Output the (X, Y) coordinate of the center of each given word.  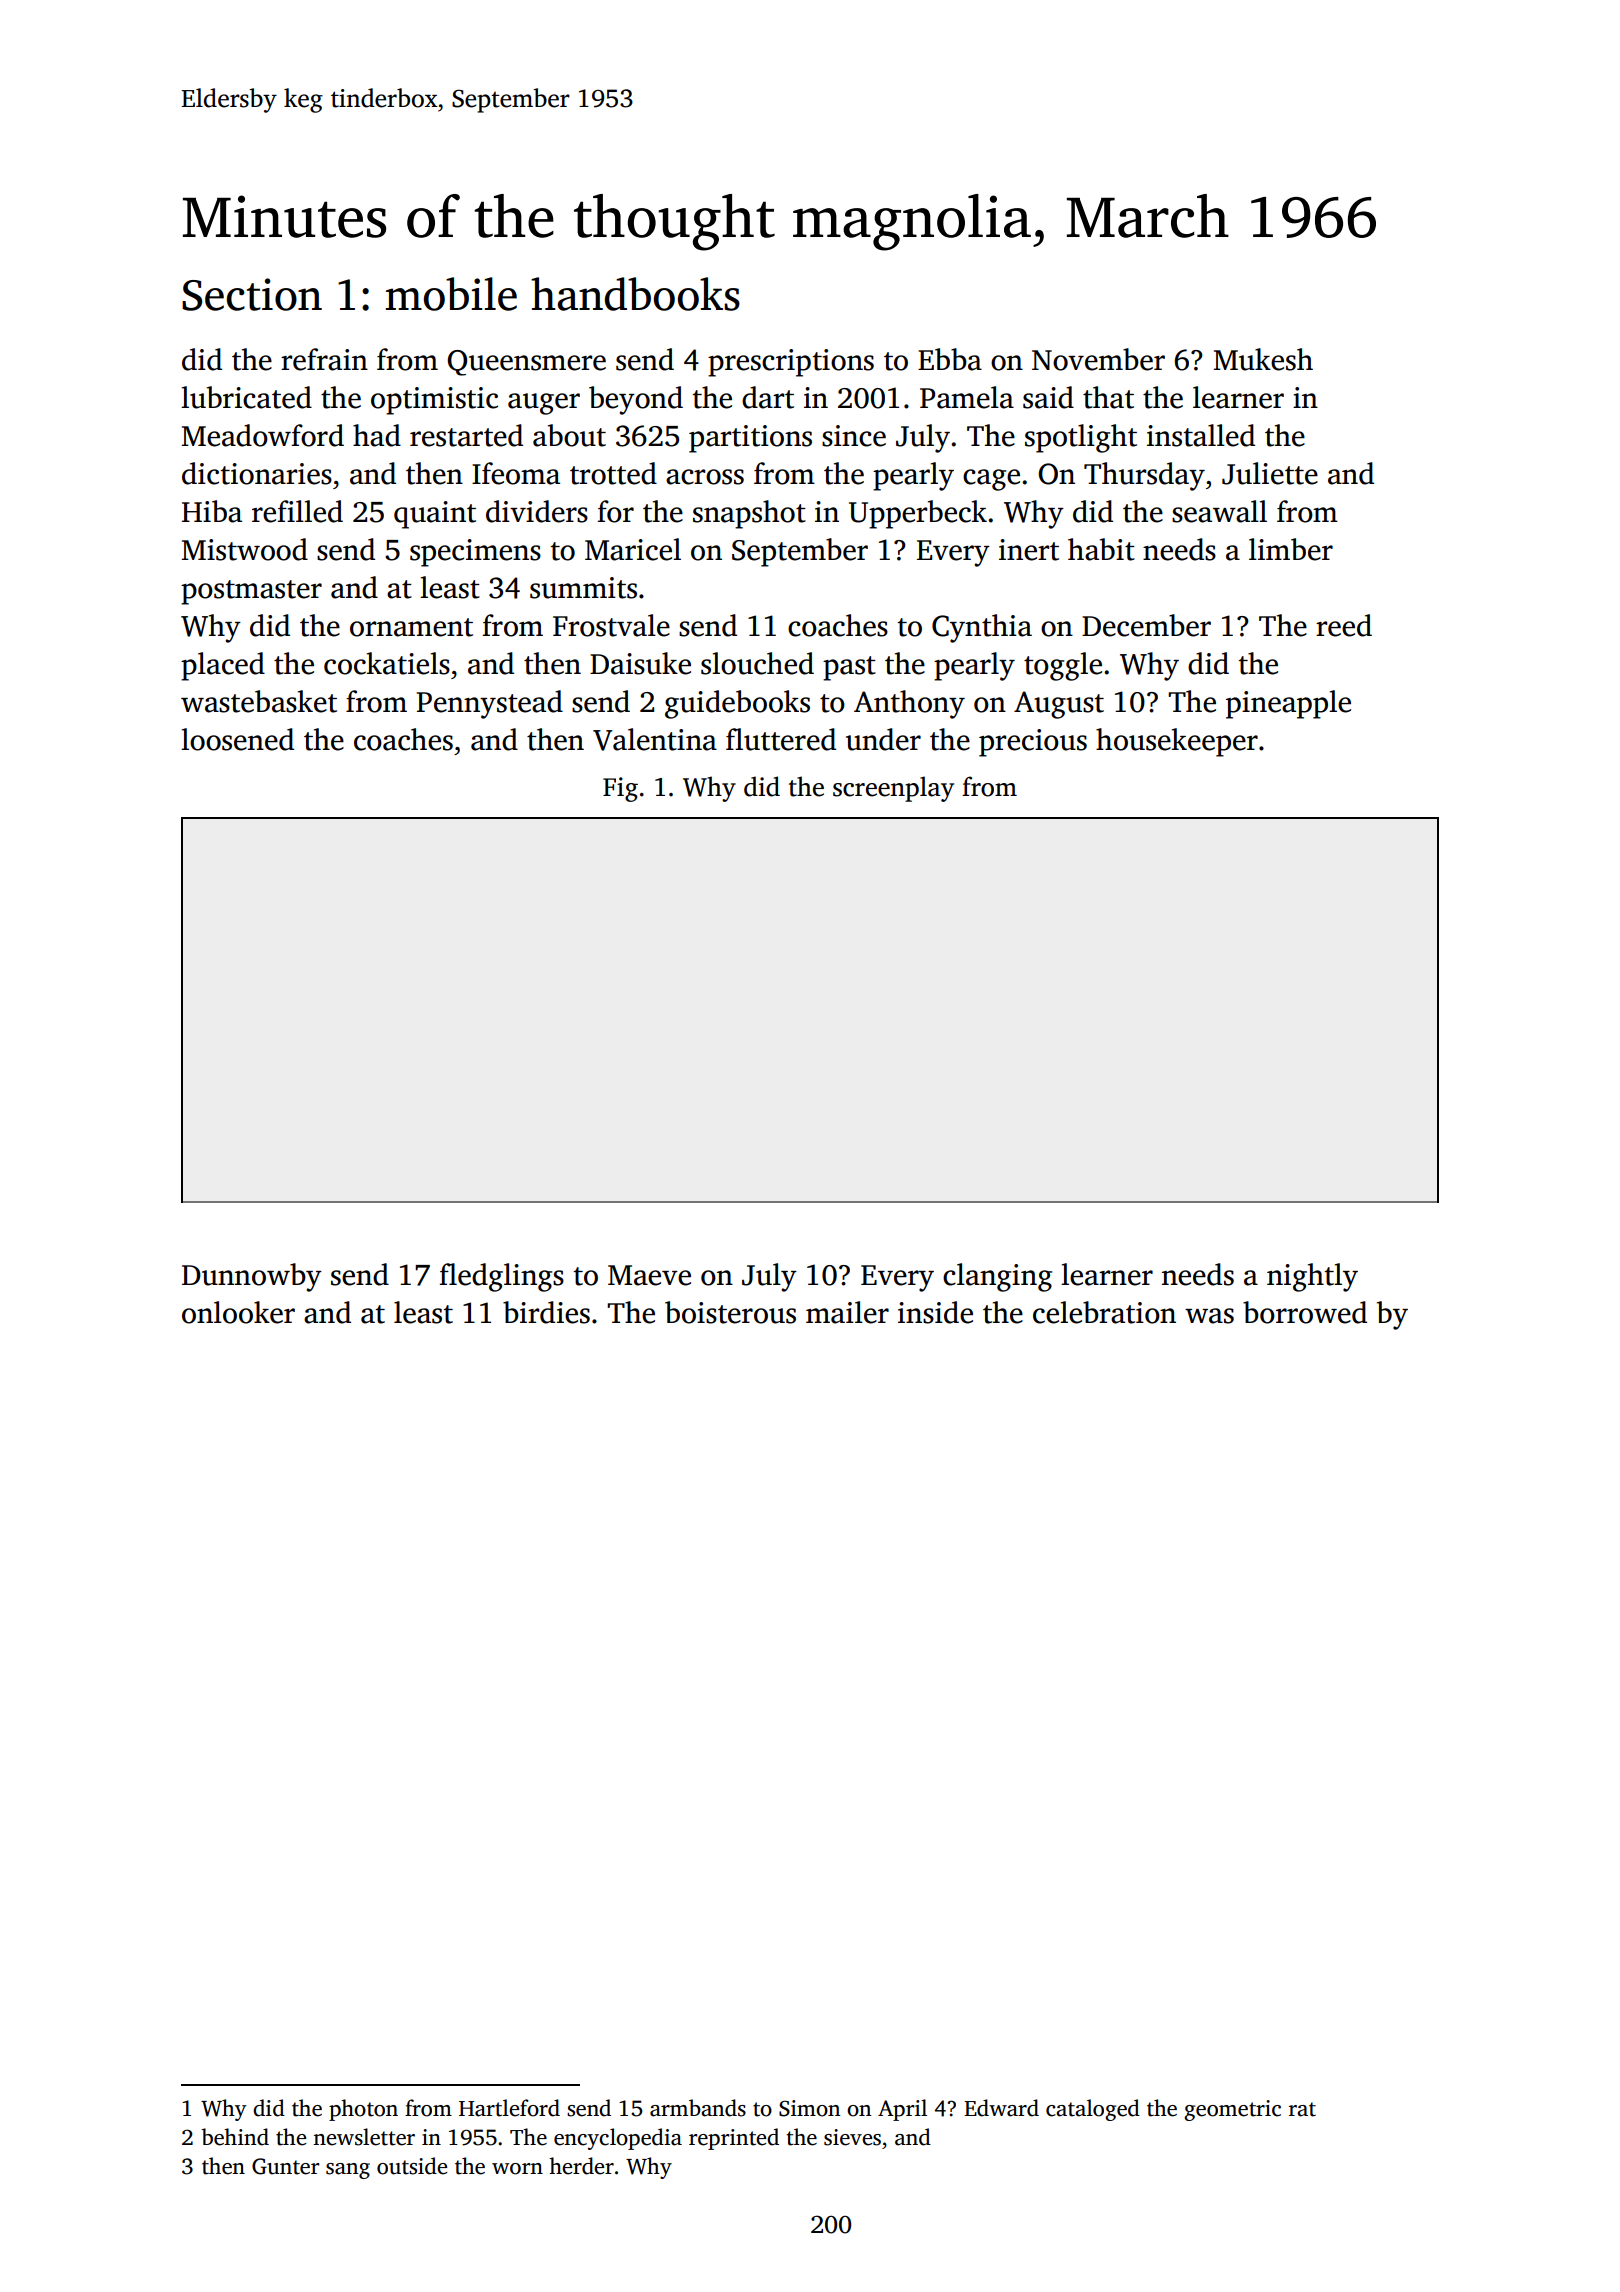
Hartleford (509, 2108)
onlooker (238, 1312)
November (1098, 359)
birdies (546, 1312)
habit (1101, 549)
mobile (451, 294)
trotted (613, 473)
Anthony (909, 704)
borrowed (1305, 1312)
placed (223, 666)
